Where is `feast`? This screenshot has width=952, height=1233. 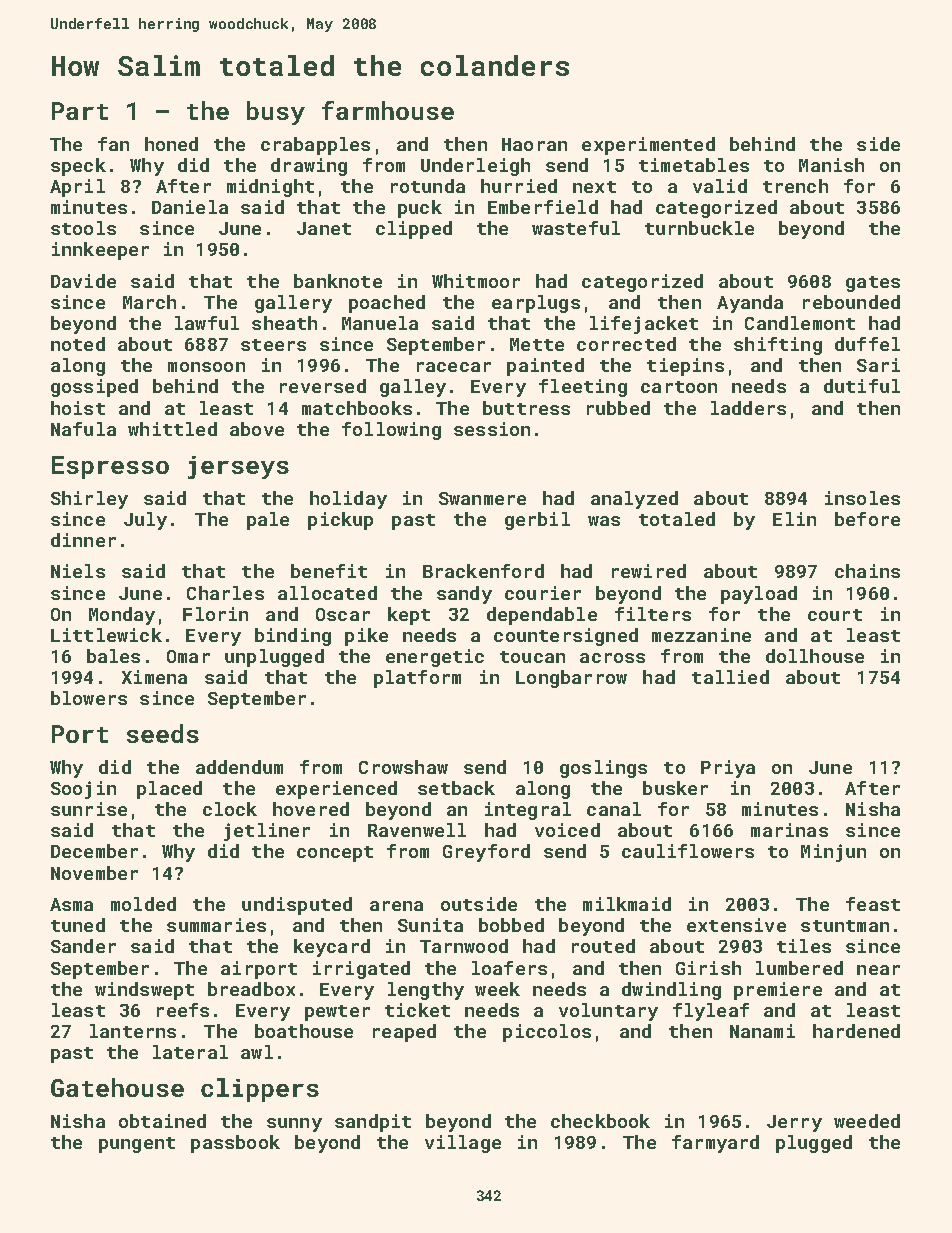 feast is located at coordinates (873, 904).
